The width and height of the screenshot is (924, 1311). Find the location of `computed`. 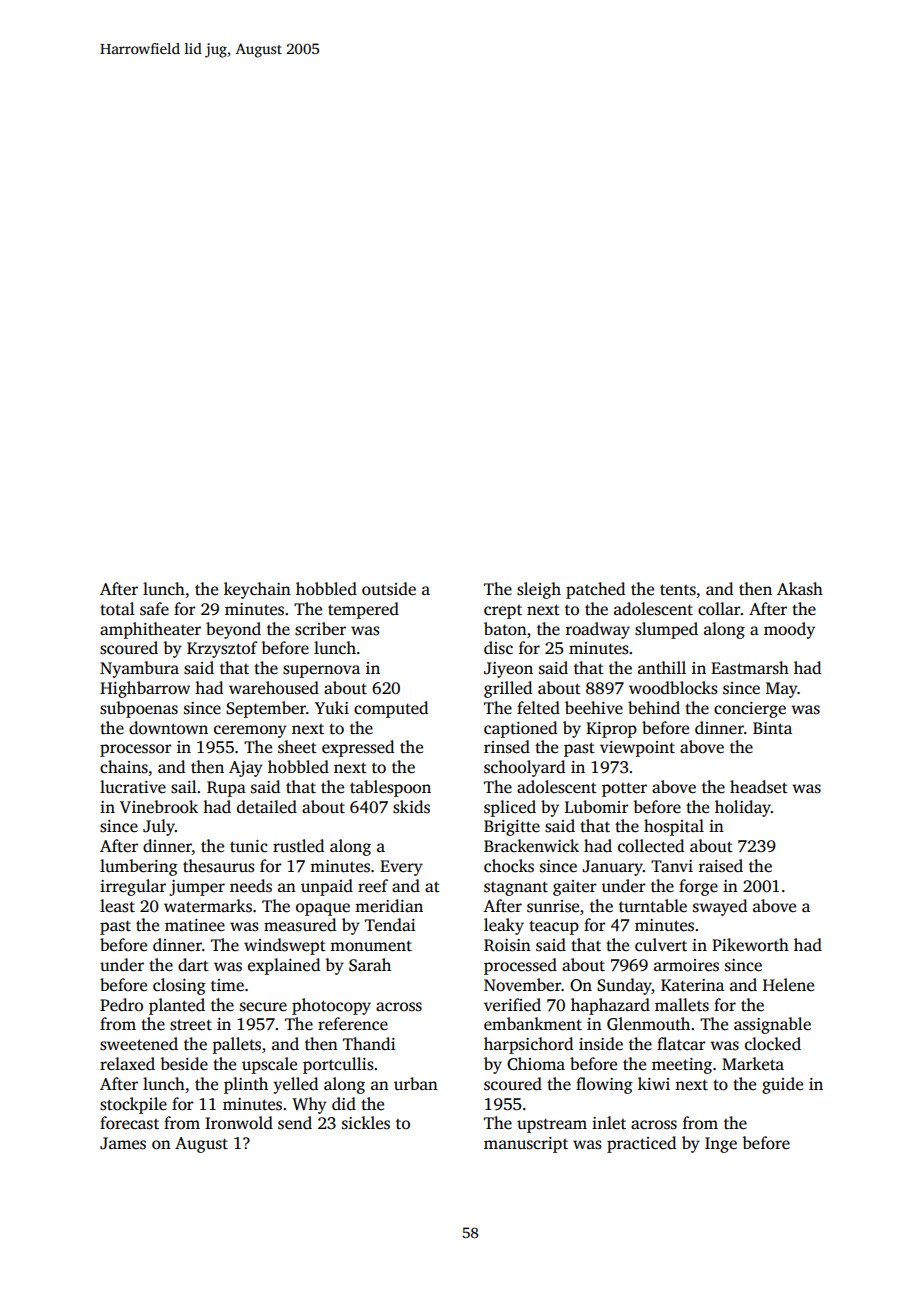

computed is located at coordinates (391, 709).
